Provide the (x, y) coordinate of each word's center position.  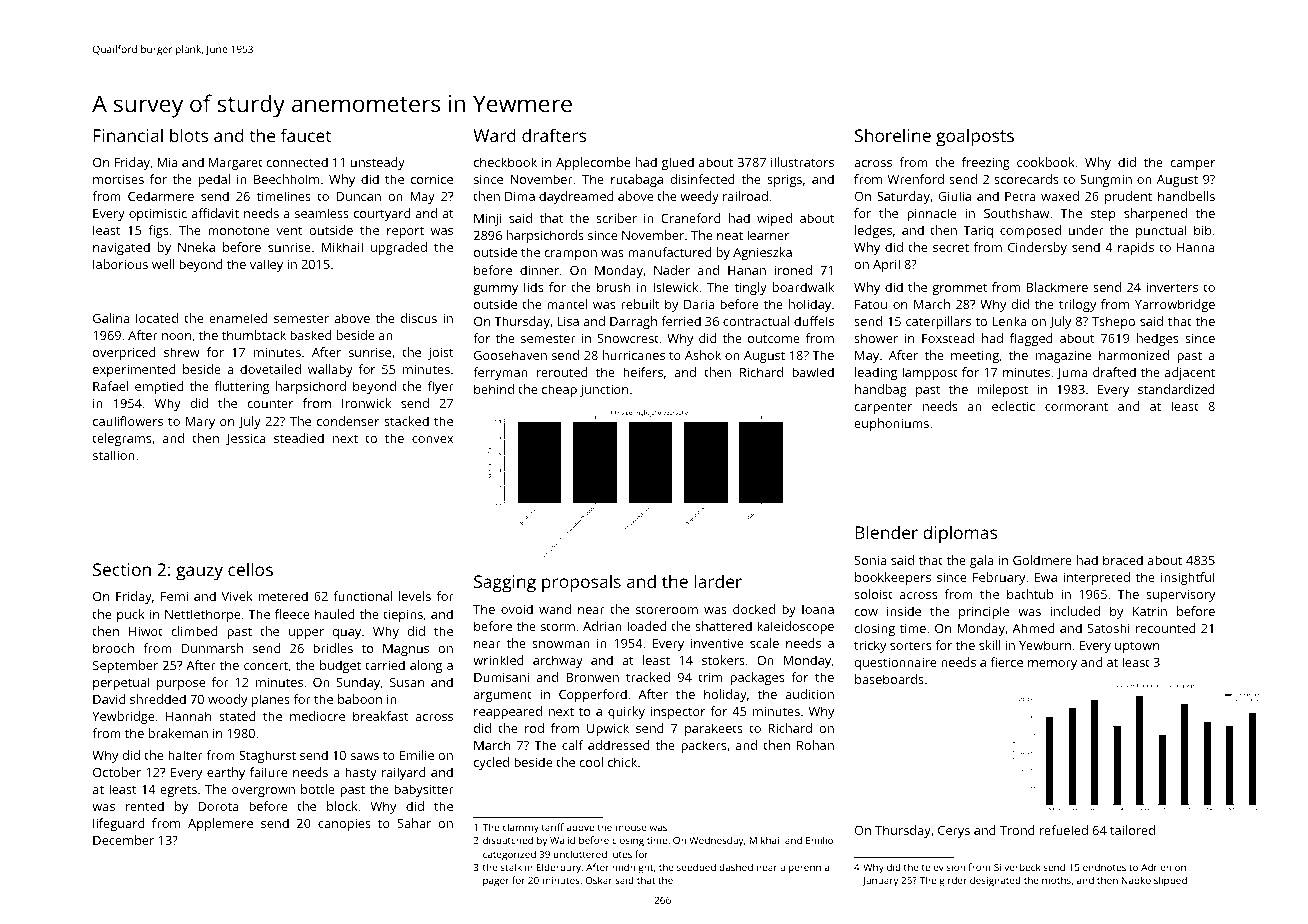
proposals (581, 583)
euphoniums (891, 424)
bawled (813, 372)
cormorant (1076, 406)
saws (365, 756)
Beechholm (286, 179)
